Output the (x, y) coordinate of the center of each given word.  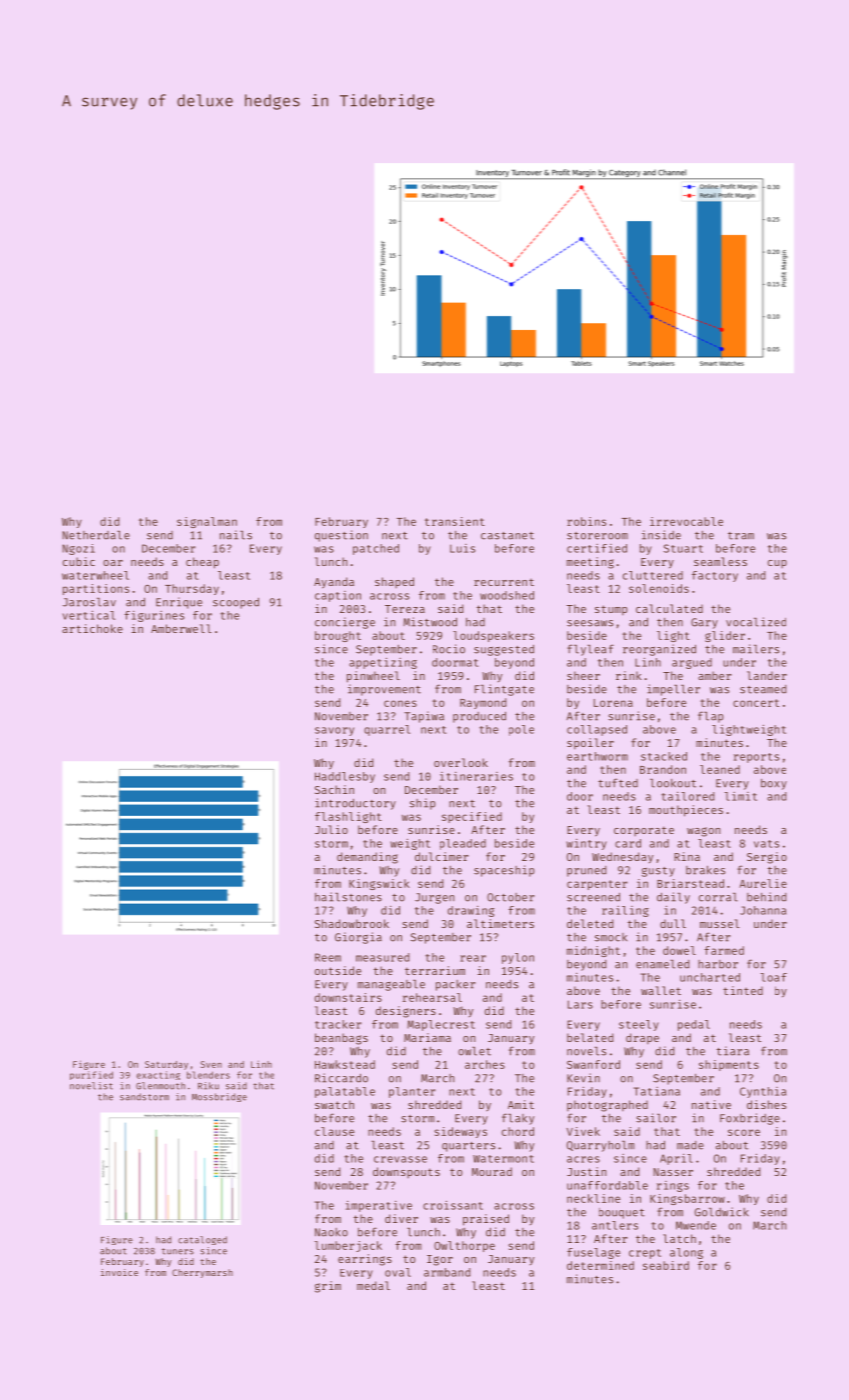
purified (91, 1075)
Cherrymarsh (202, 1273)
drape (642, 1038)
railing (625, 911)
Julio (331, 829)
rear (473, 958)
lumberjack (348, 1246)
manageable (391, 985)
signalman (207, 522)
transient (455, 521)
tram (741, 536)
